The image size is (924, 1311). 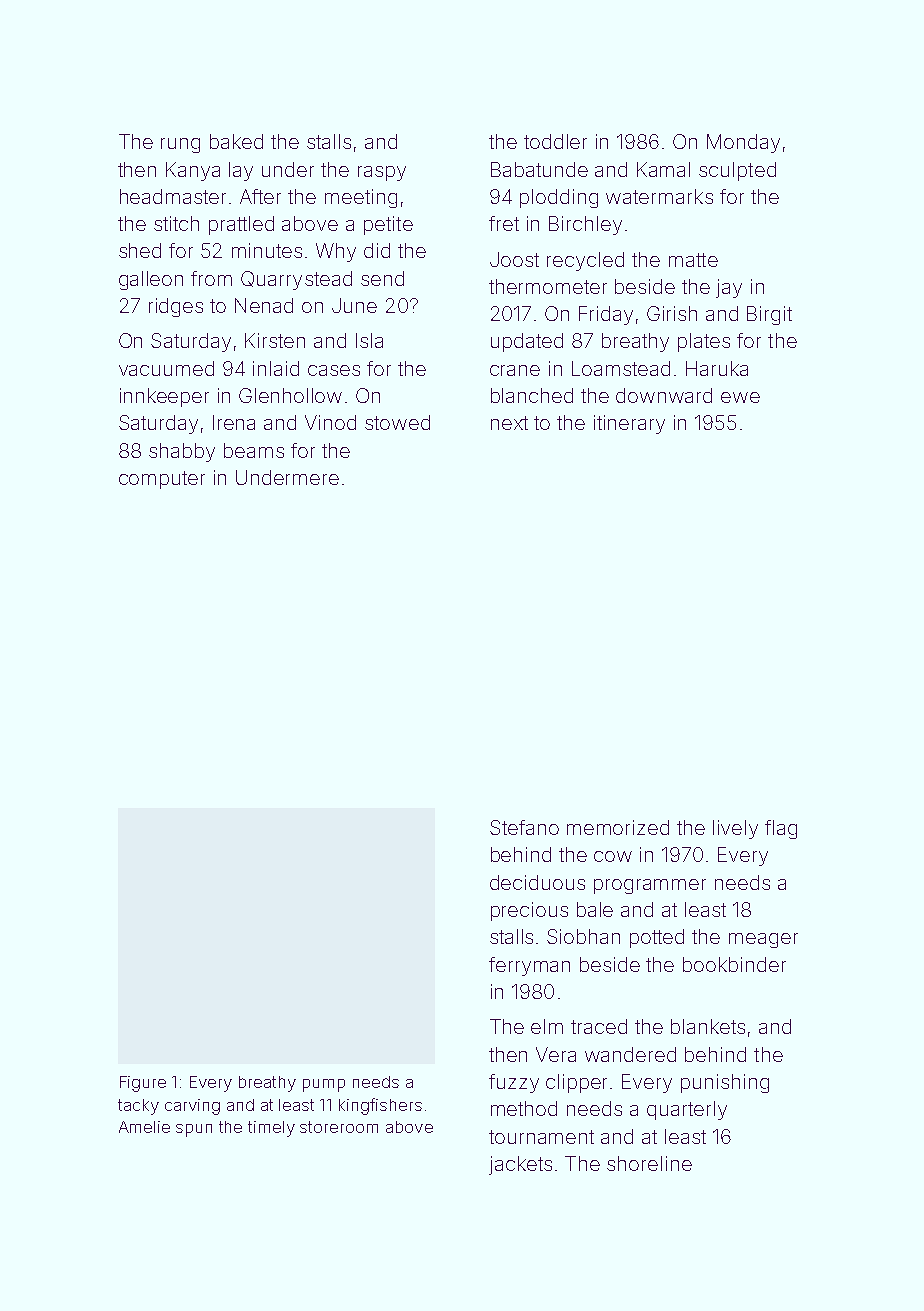 What do you see at coordinates (555, 141) in the screenshot?
I see `toddler` at bounding box center [555, 141].
